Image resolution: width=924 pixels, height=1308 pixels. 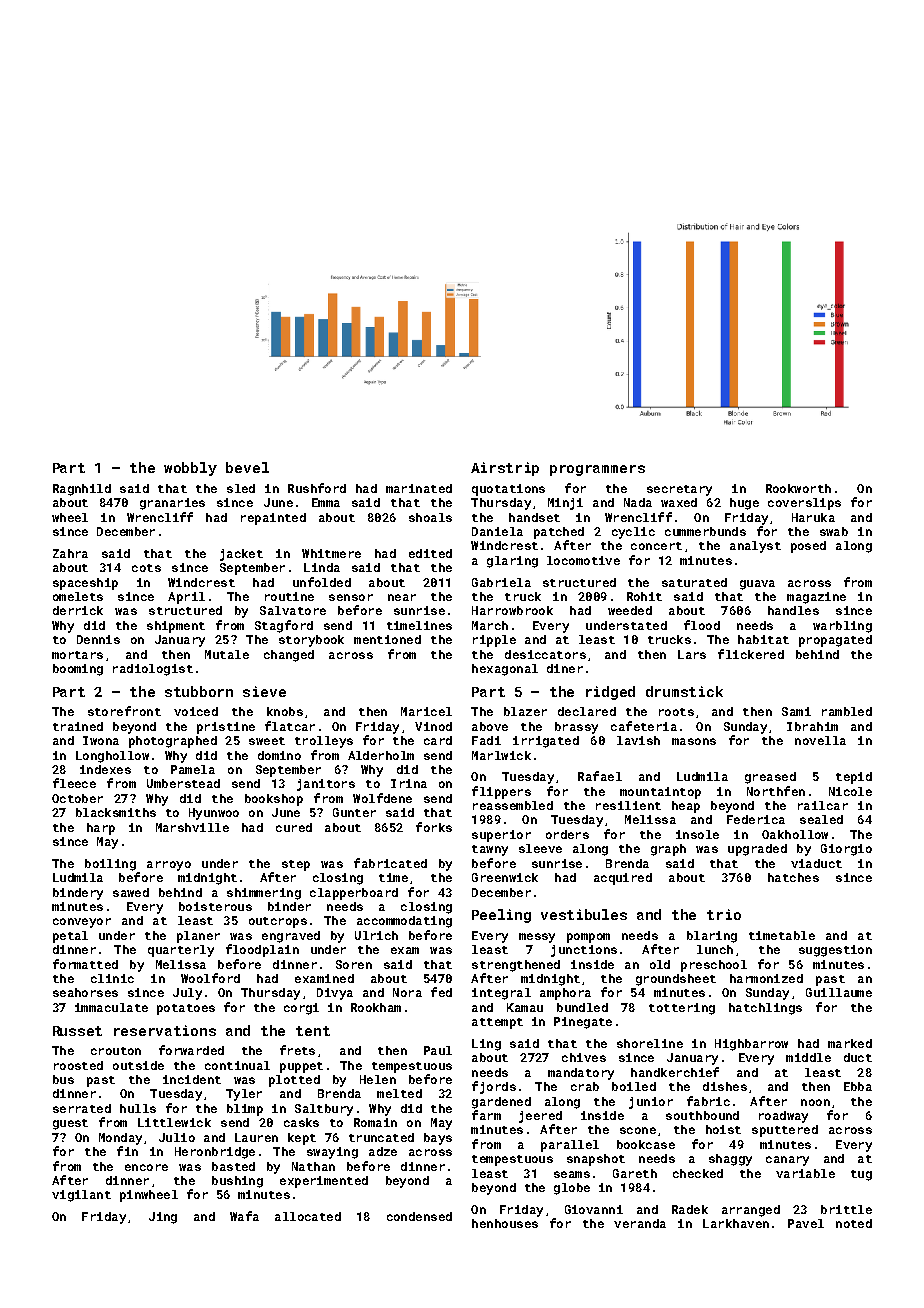 I want to click on Wafa, so click(x=244, y=1216).
